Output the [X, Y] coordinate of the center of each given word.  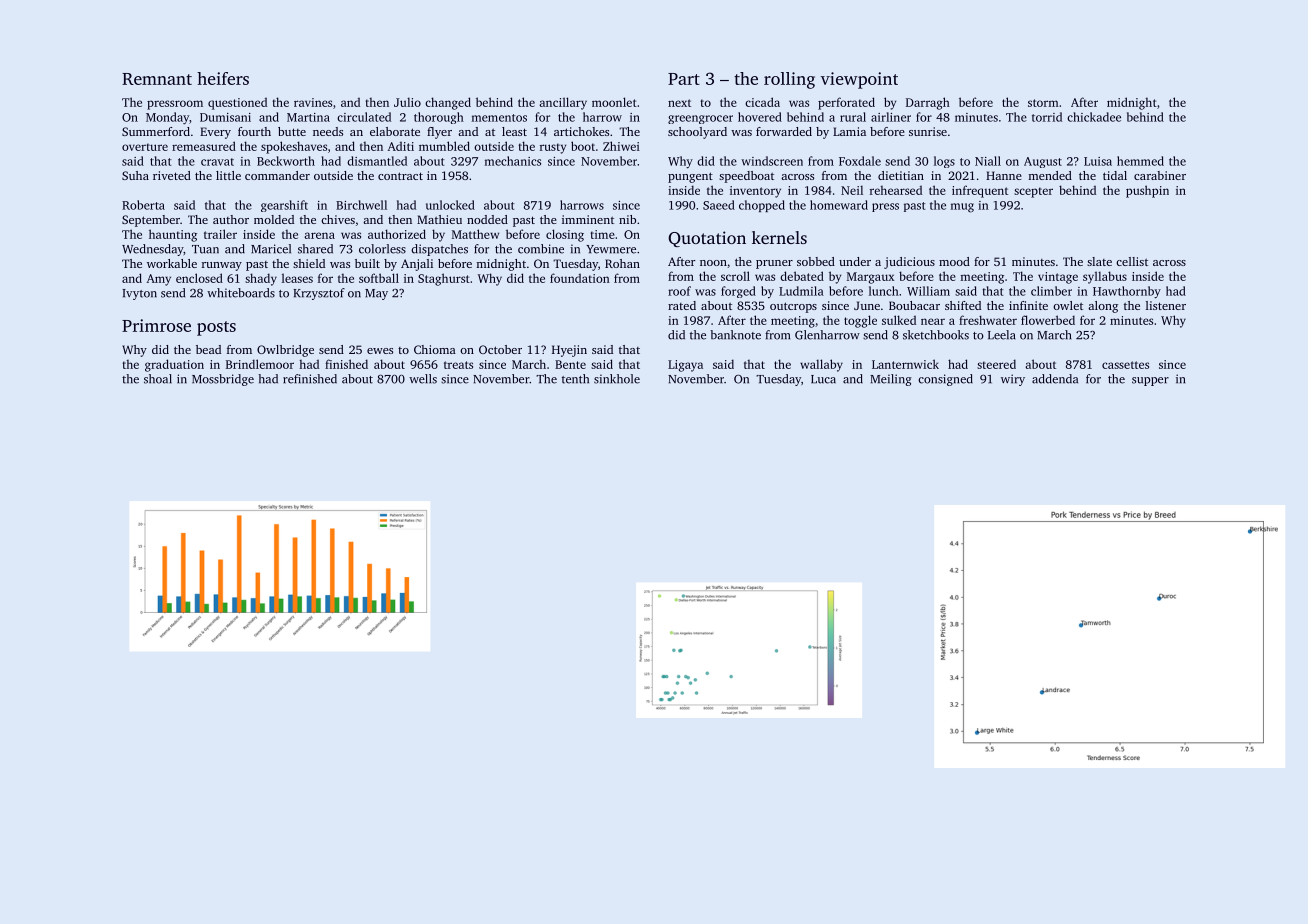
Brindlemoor [260, 364]
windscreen [772, 161]
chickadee [1094, 117]
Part [684, 79]
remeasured [204, 146]
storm [1043, 103]
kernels [779, 237]
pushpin [1147, 191]
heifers [223, 78]
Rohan [622, 263]
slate [1099, 261]
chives [338, 219]
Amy [159, 280]
